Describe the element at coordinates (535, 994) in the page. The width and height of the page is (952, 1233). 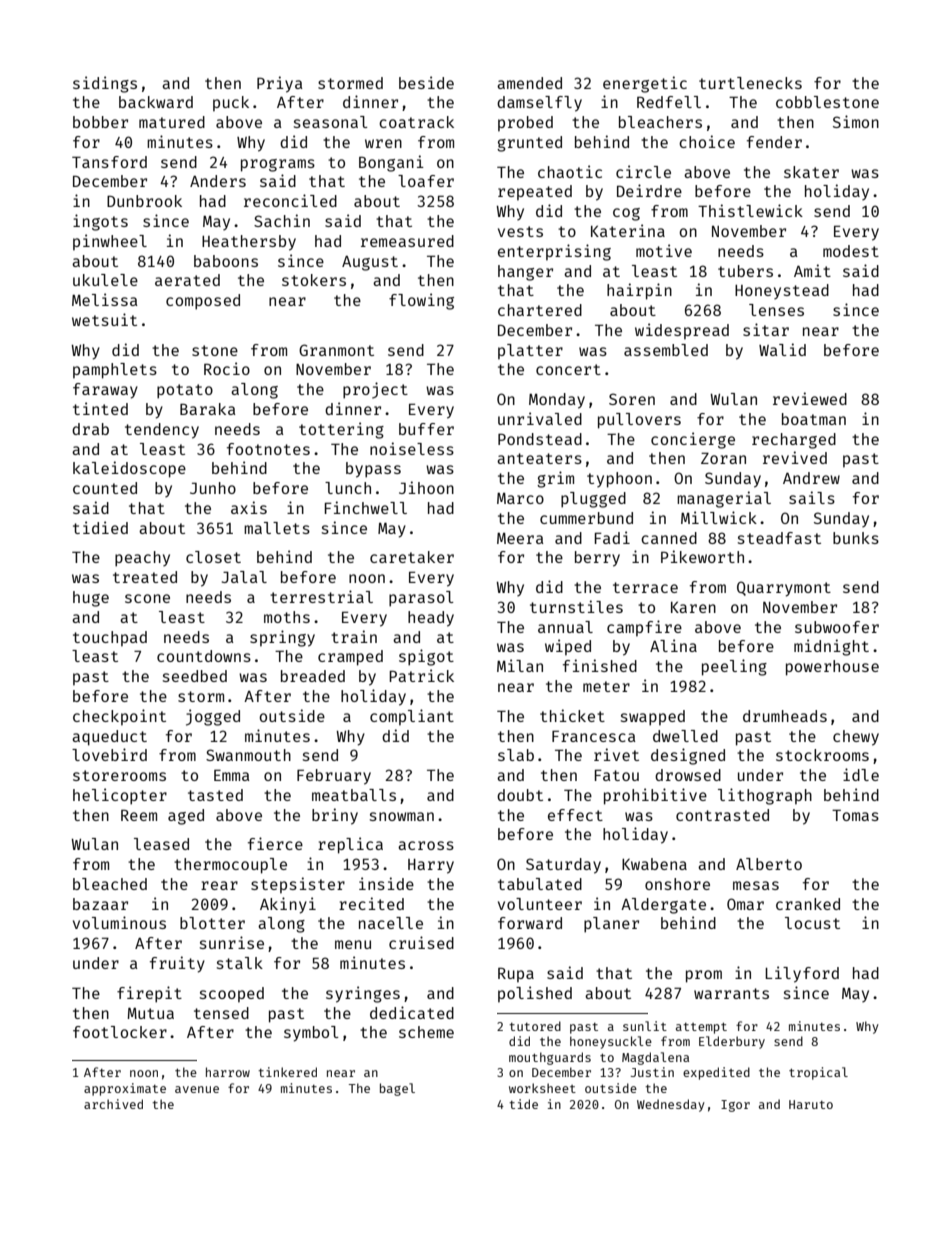
I see `polished` at that location.
